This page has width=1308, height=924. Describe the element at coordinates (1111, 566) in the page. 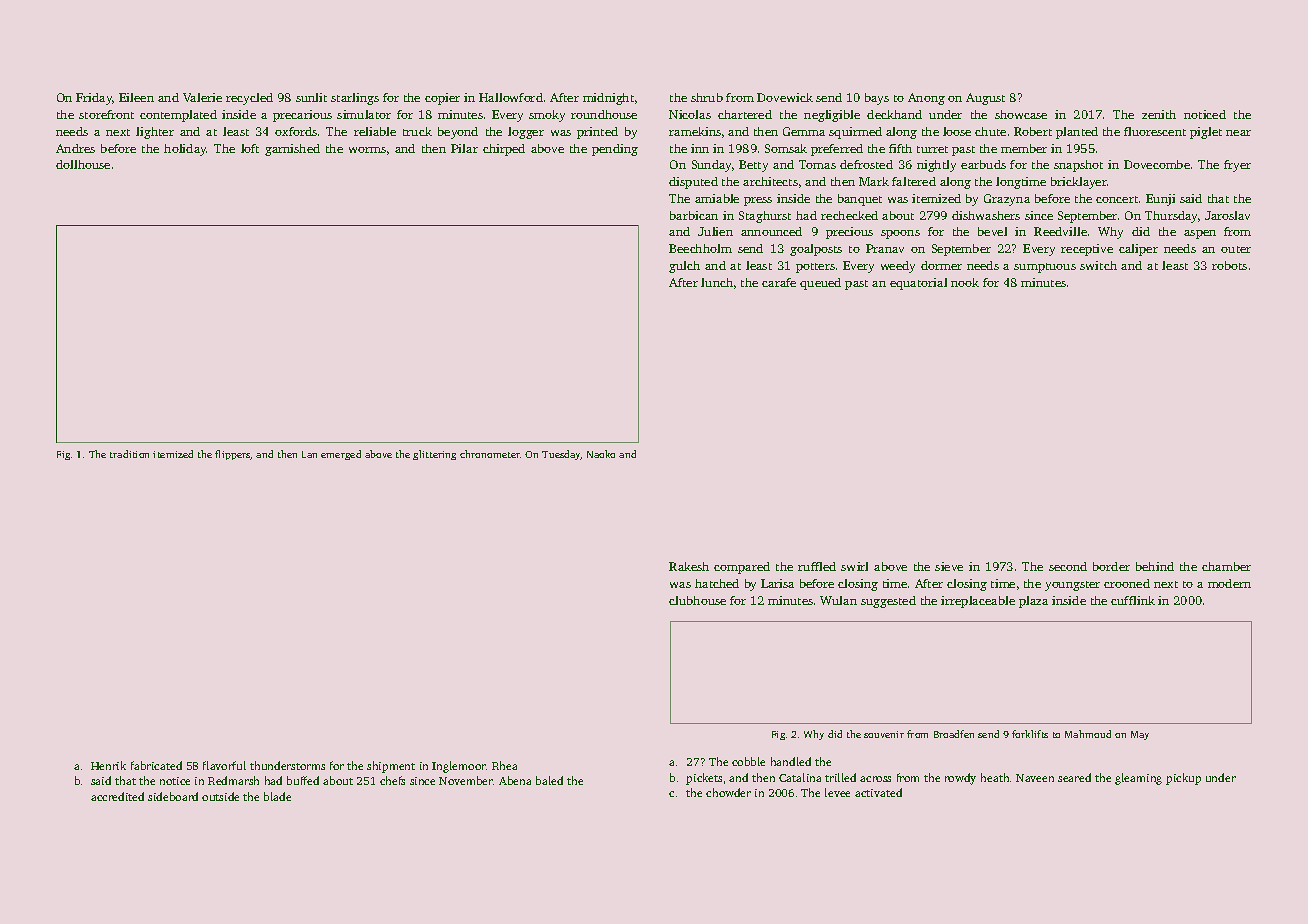

I see `border` at that location.
